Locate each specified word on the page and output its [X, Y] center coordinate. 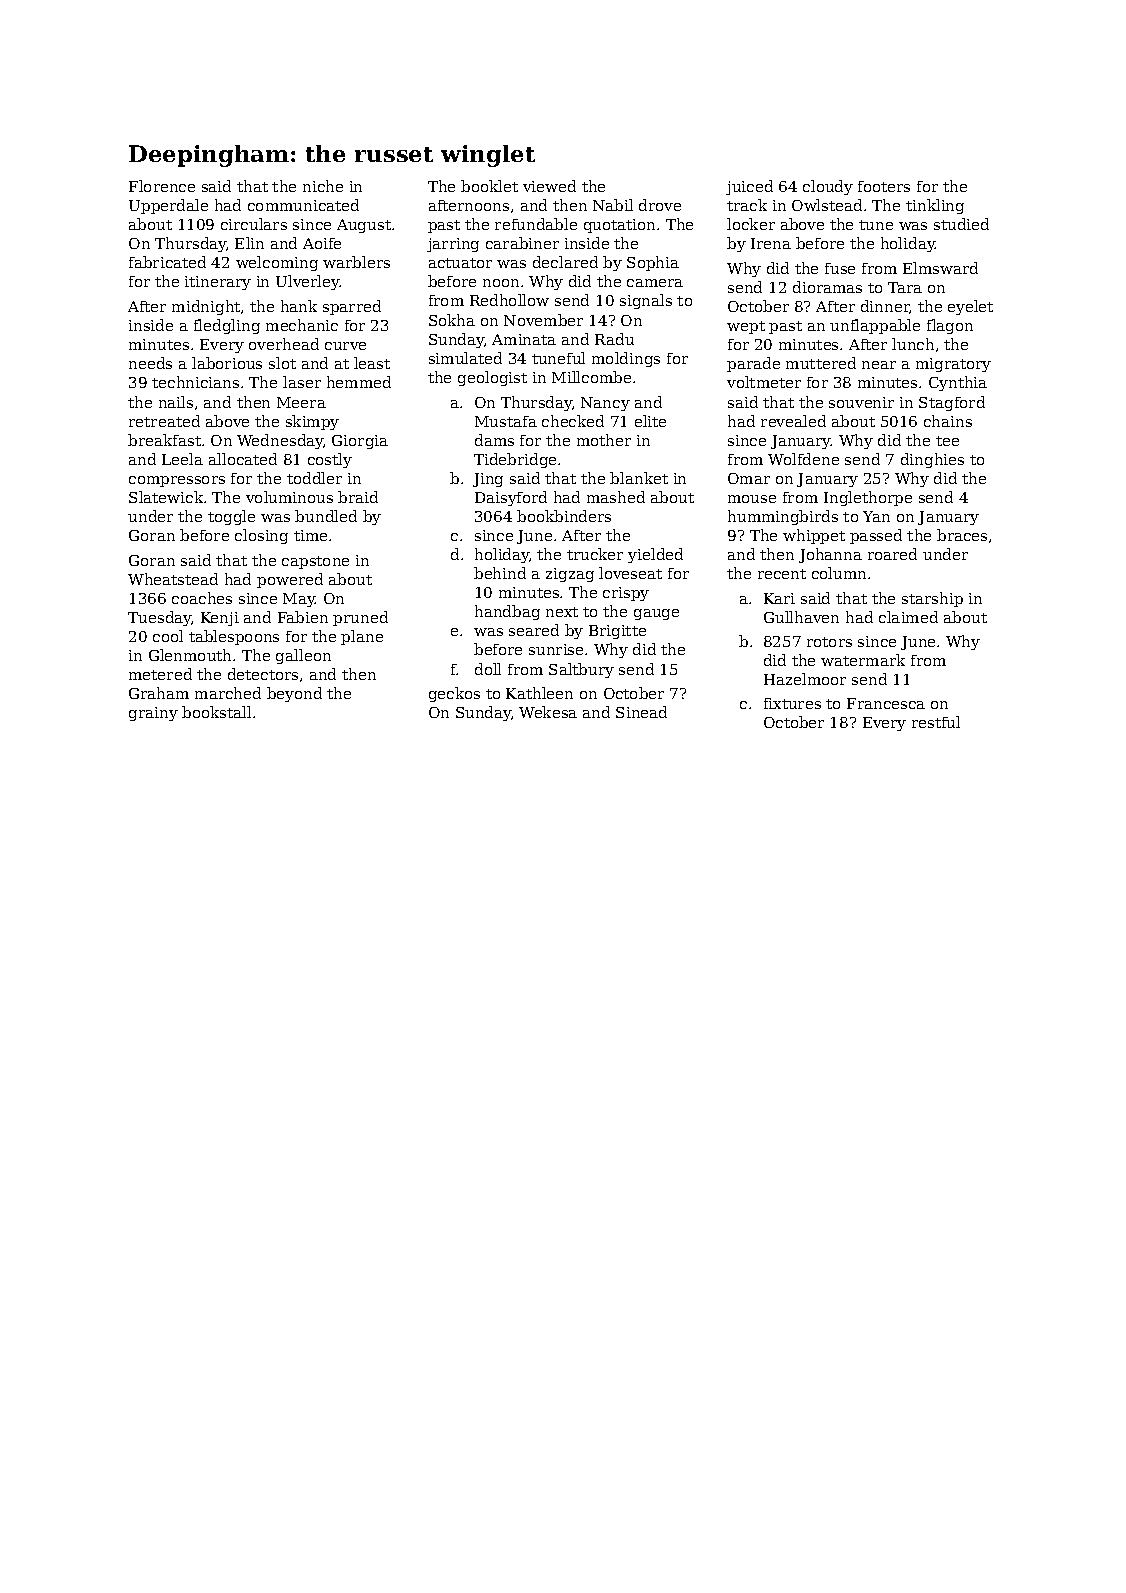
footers [884, 186]
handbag [507, 612]
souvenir [861, 402]
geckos [454, 694]
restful [936, 722]
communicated [303, 205]
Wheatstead [173, 579]
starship [932, 599]
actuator [460, 263]
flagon [950, 326]
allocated [243, 459]
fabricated [167, 262]
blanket [639, 478]
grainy [153, 714]
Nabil [613, 205]
